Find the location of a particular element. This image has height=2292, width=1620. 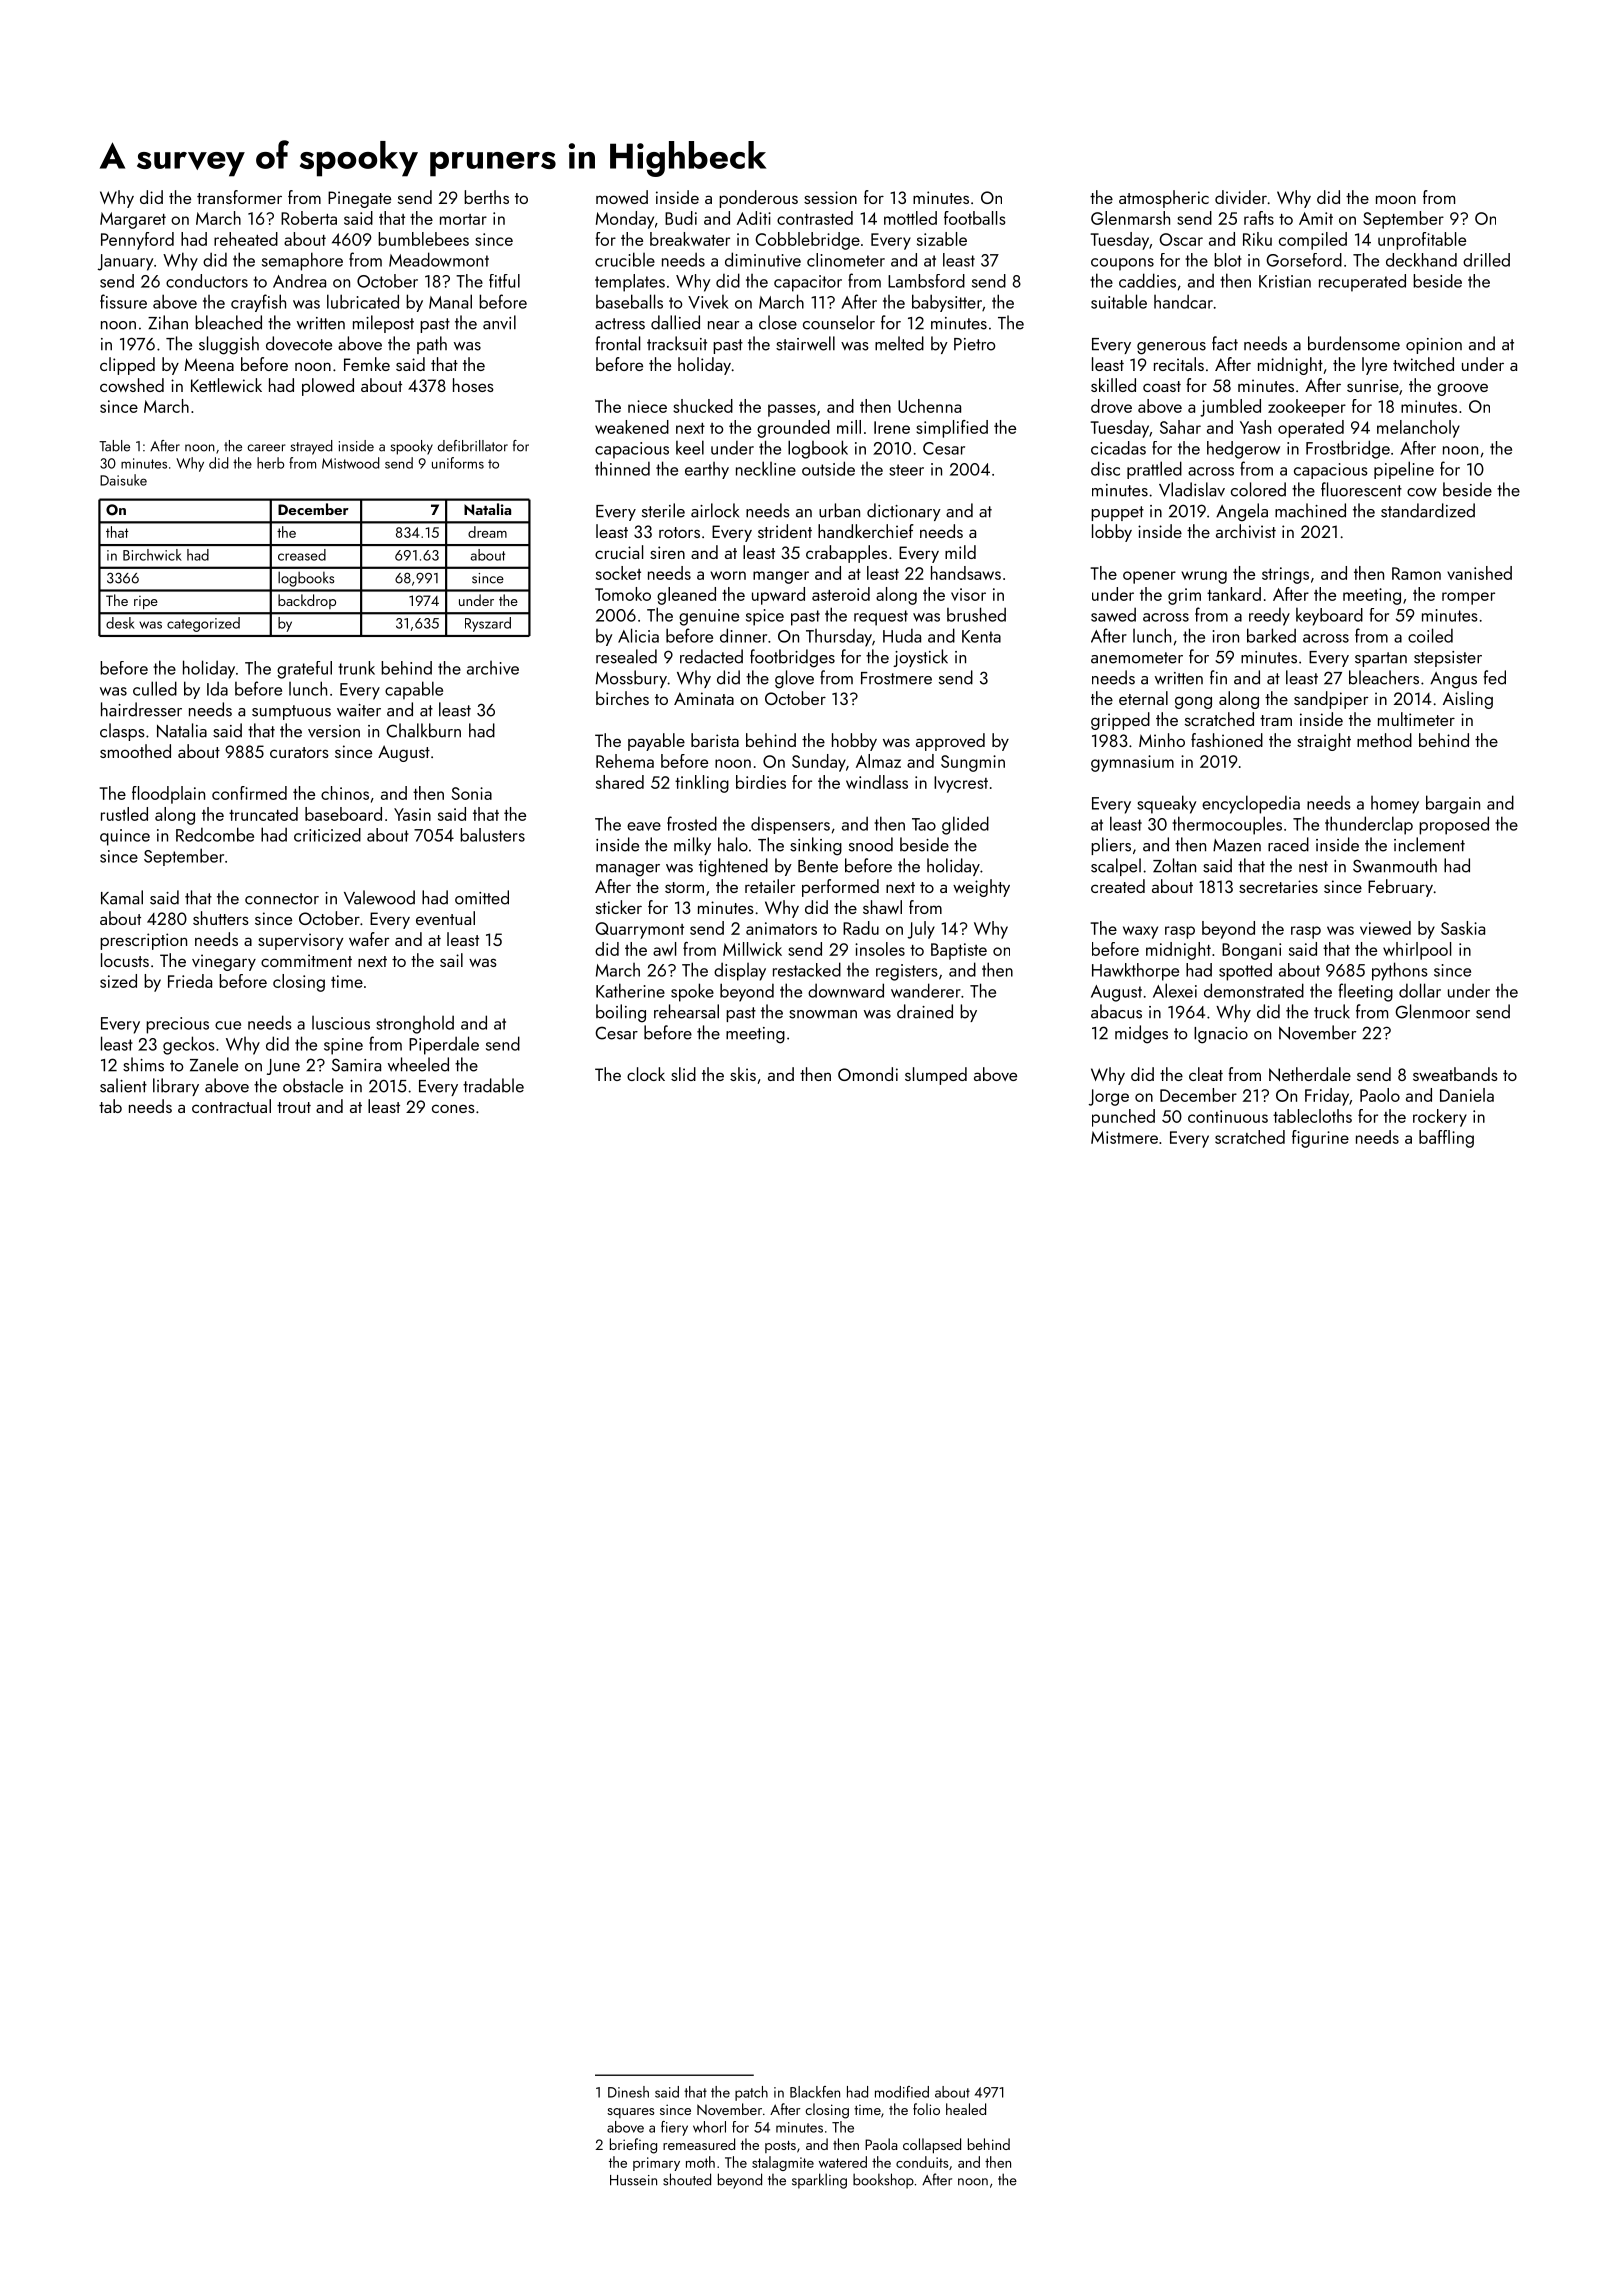

glided is located at coordinates (965, 825).
